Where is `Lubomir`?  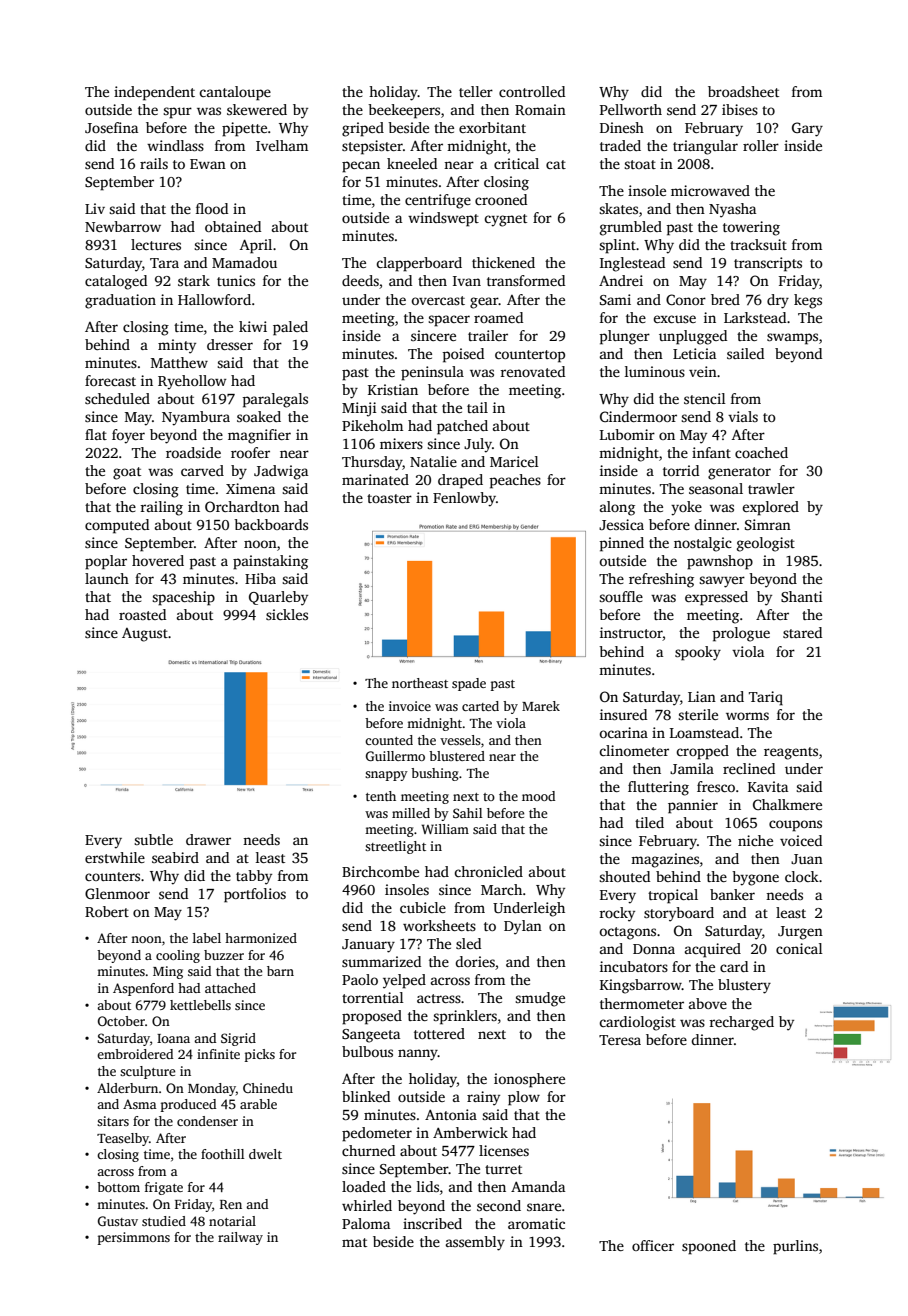 Lubomir is located at coordinates (627, 434).
